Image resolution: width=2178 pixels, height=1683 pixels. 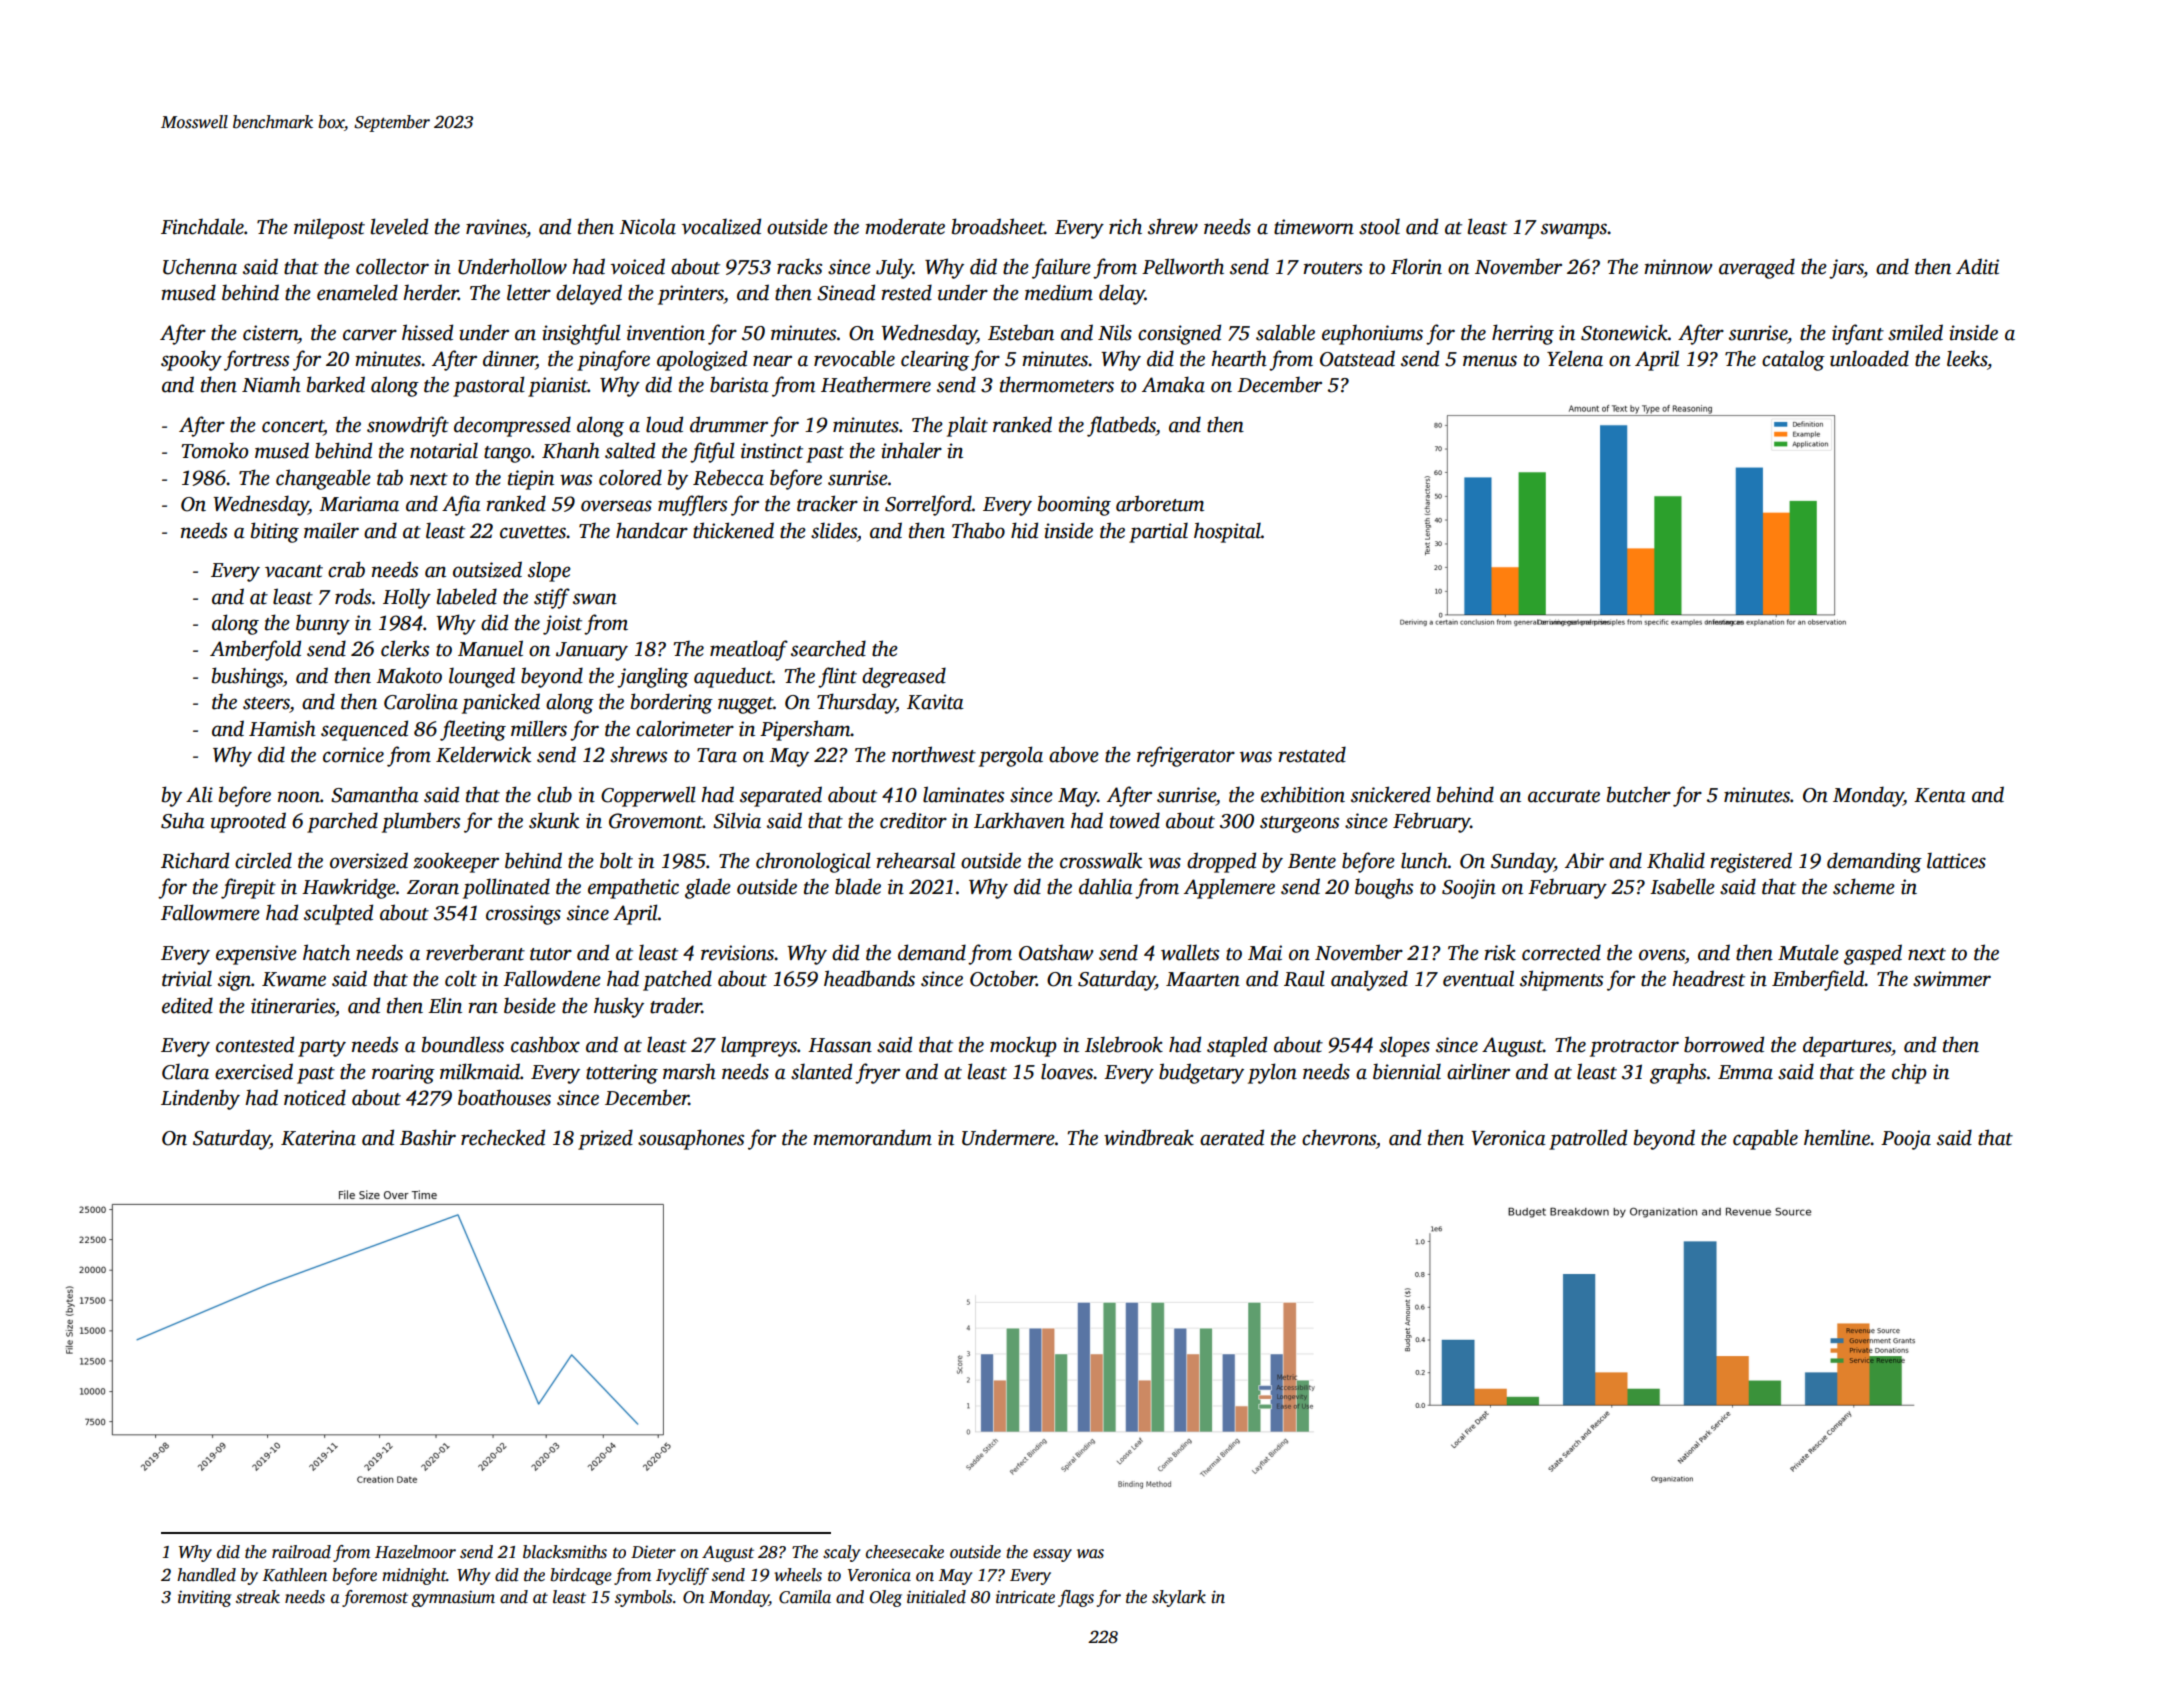 I want to click on foremost, so click(x=375, y=1598).
